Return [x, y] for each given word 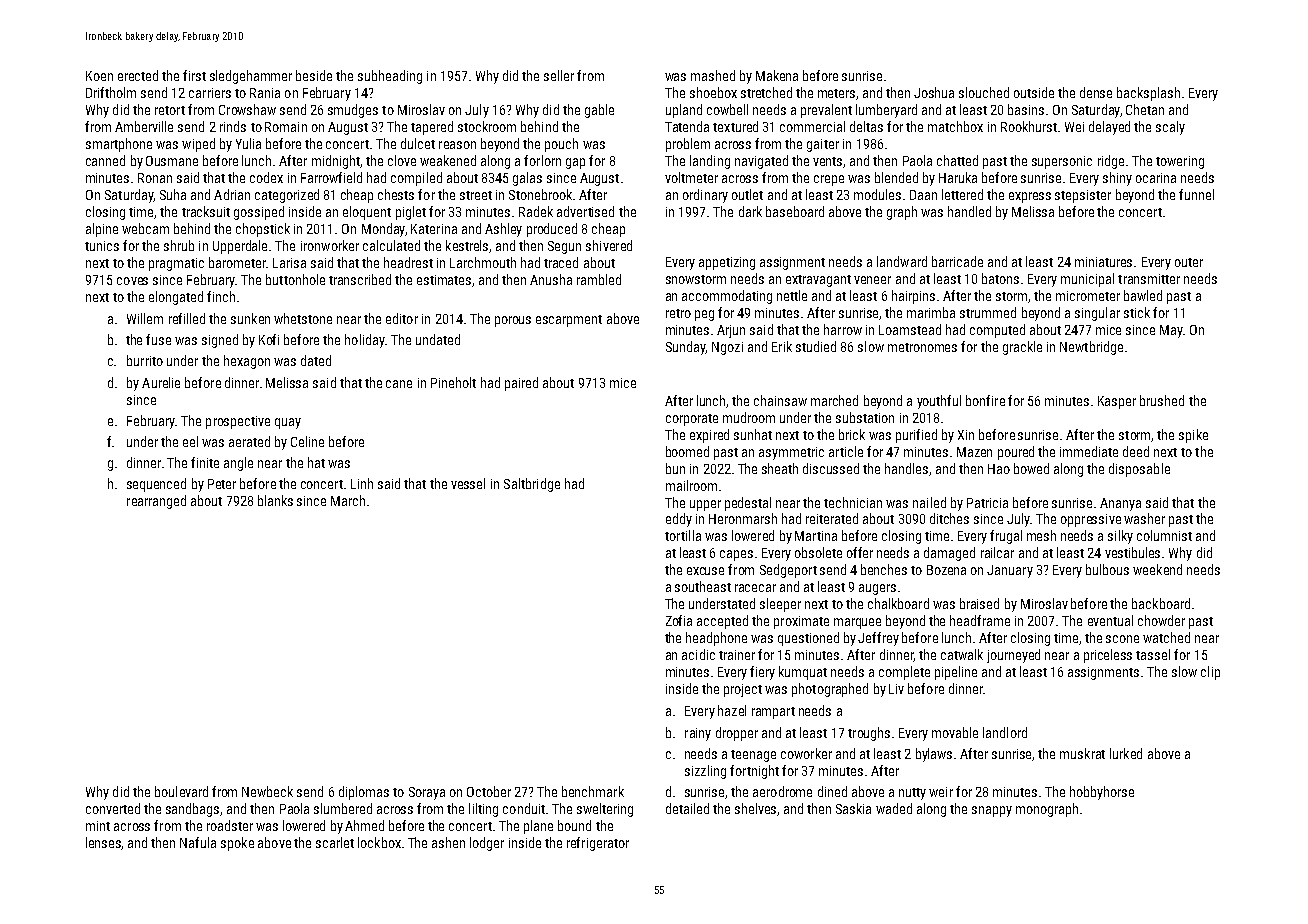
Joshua [934, 92]
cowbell [727, 109]
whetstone [303, 318]
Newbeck [267, 791]
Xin [966, 435]
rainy [698, 734]
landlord [1005, 732]
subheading [390, 77]
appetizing [727, 263]
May [1171, 331]
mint [98, 826]
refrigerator [598, 844]
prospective [238, 422]
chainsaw [780, 400]
